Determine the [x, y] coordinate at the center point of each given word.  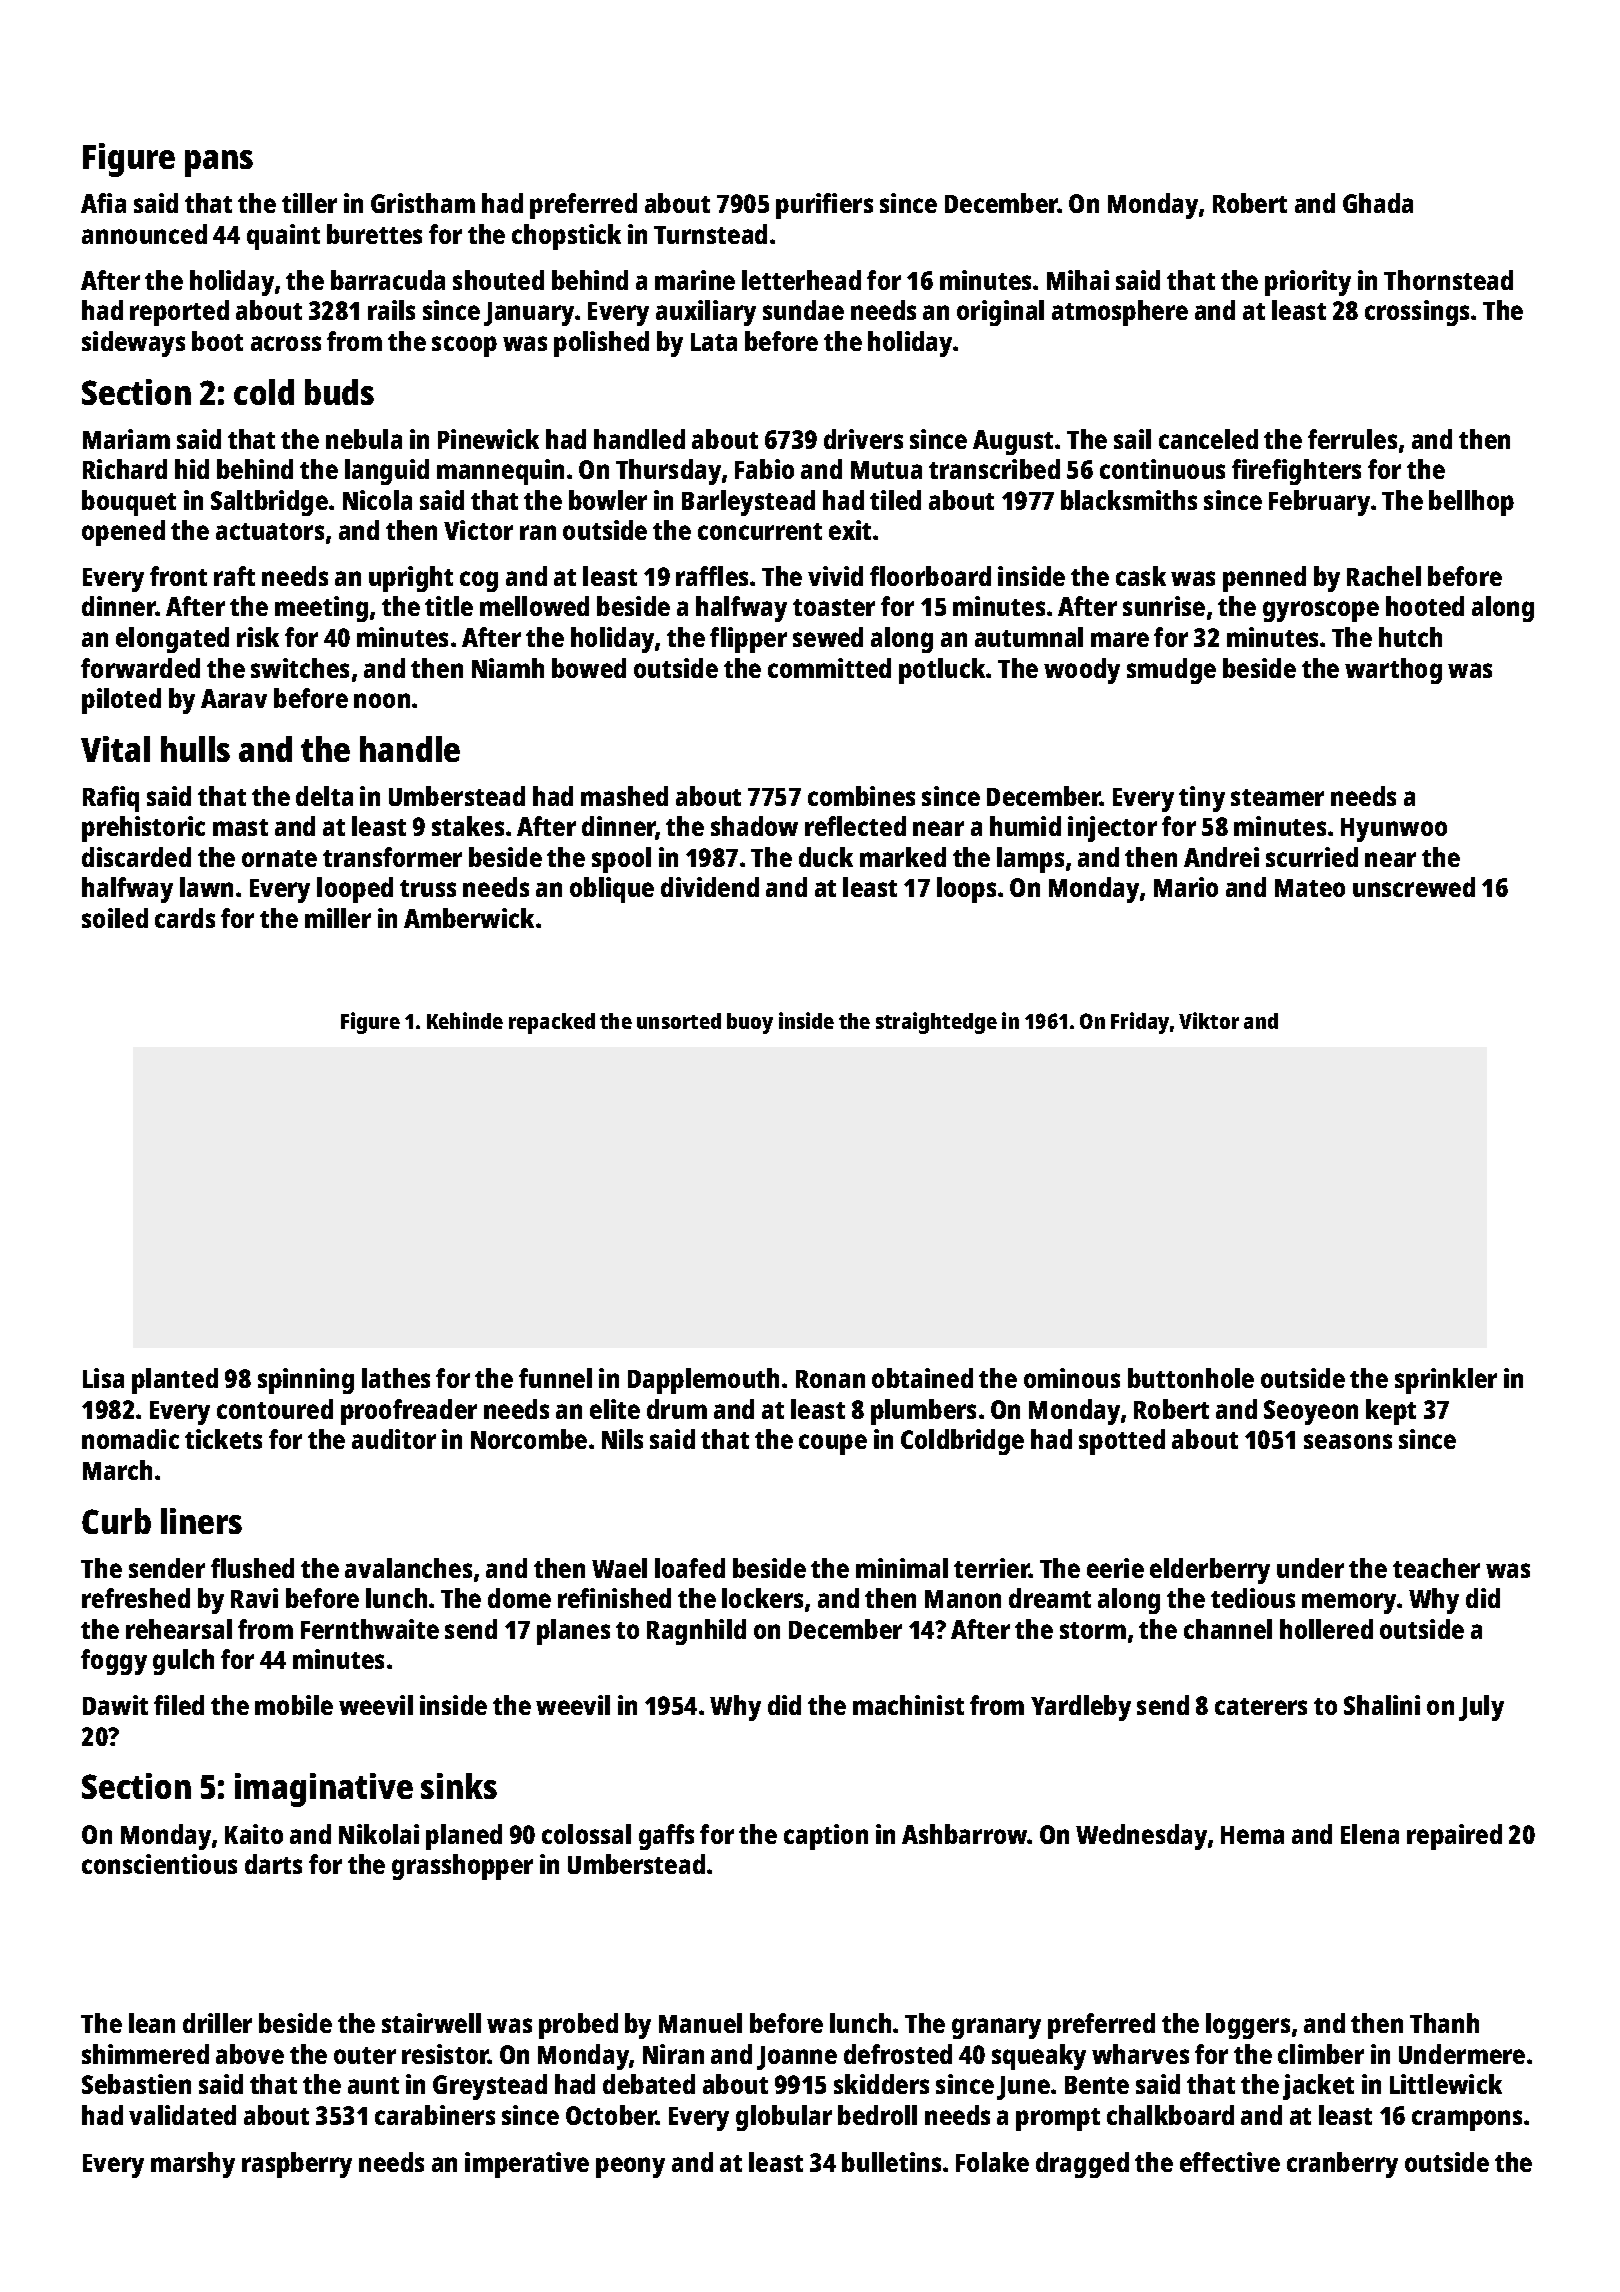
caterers [1261, 1706]
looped [355, 890]
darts [273, 1864]
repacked [552, 1023]
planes [573, 1632]
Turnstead [710, 234]
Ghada [1378, 203]
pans [219, 163]
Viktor [1209, 1020]
